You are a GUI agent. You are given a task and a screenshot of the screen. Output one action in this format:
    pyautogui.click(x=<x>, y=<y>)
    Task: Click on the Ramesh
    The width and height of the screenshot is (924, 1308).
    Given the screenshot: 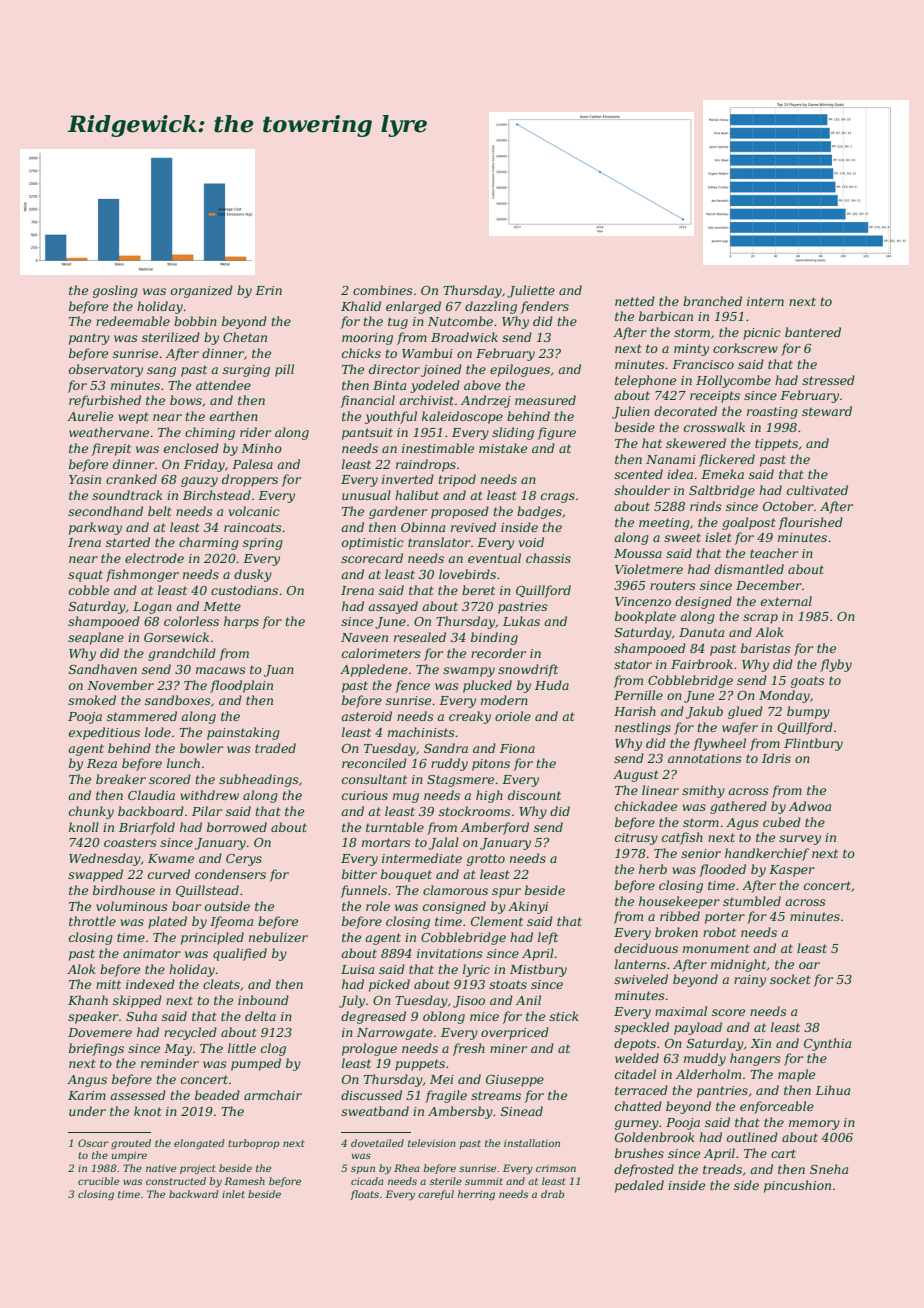 What is the action you would take?
    pyautogui.click(x=244, y=1181)
